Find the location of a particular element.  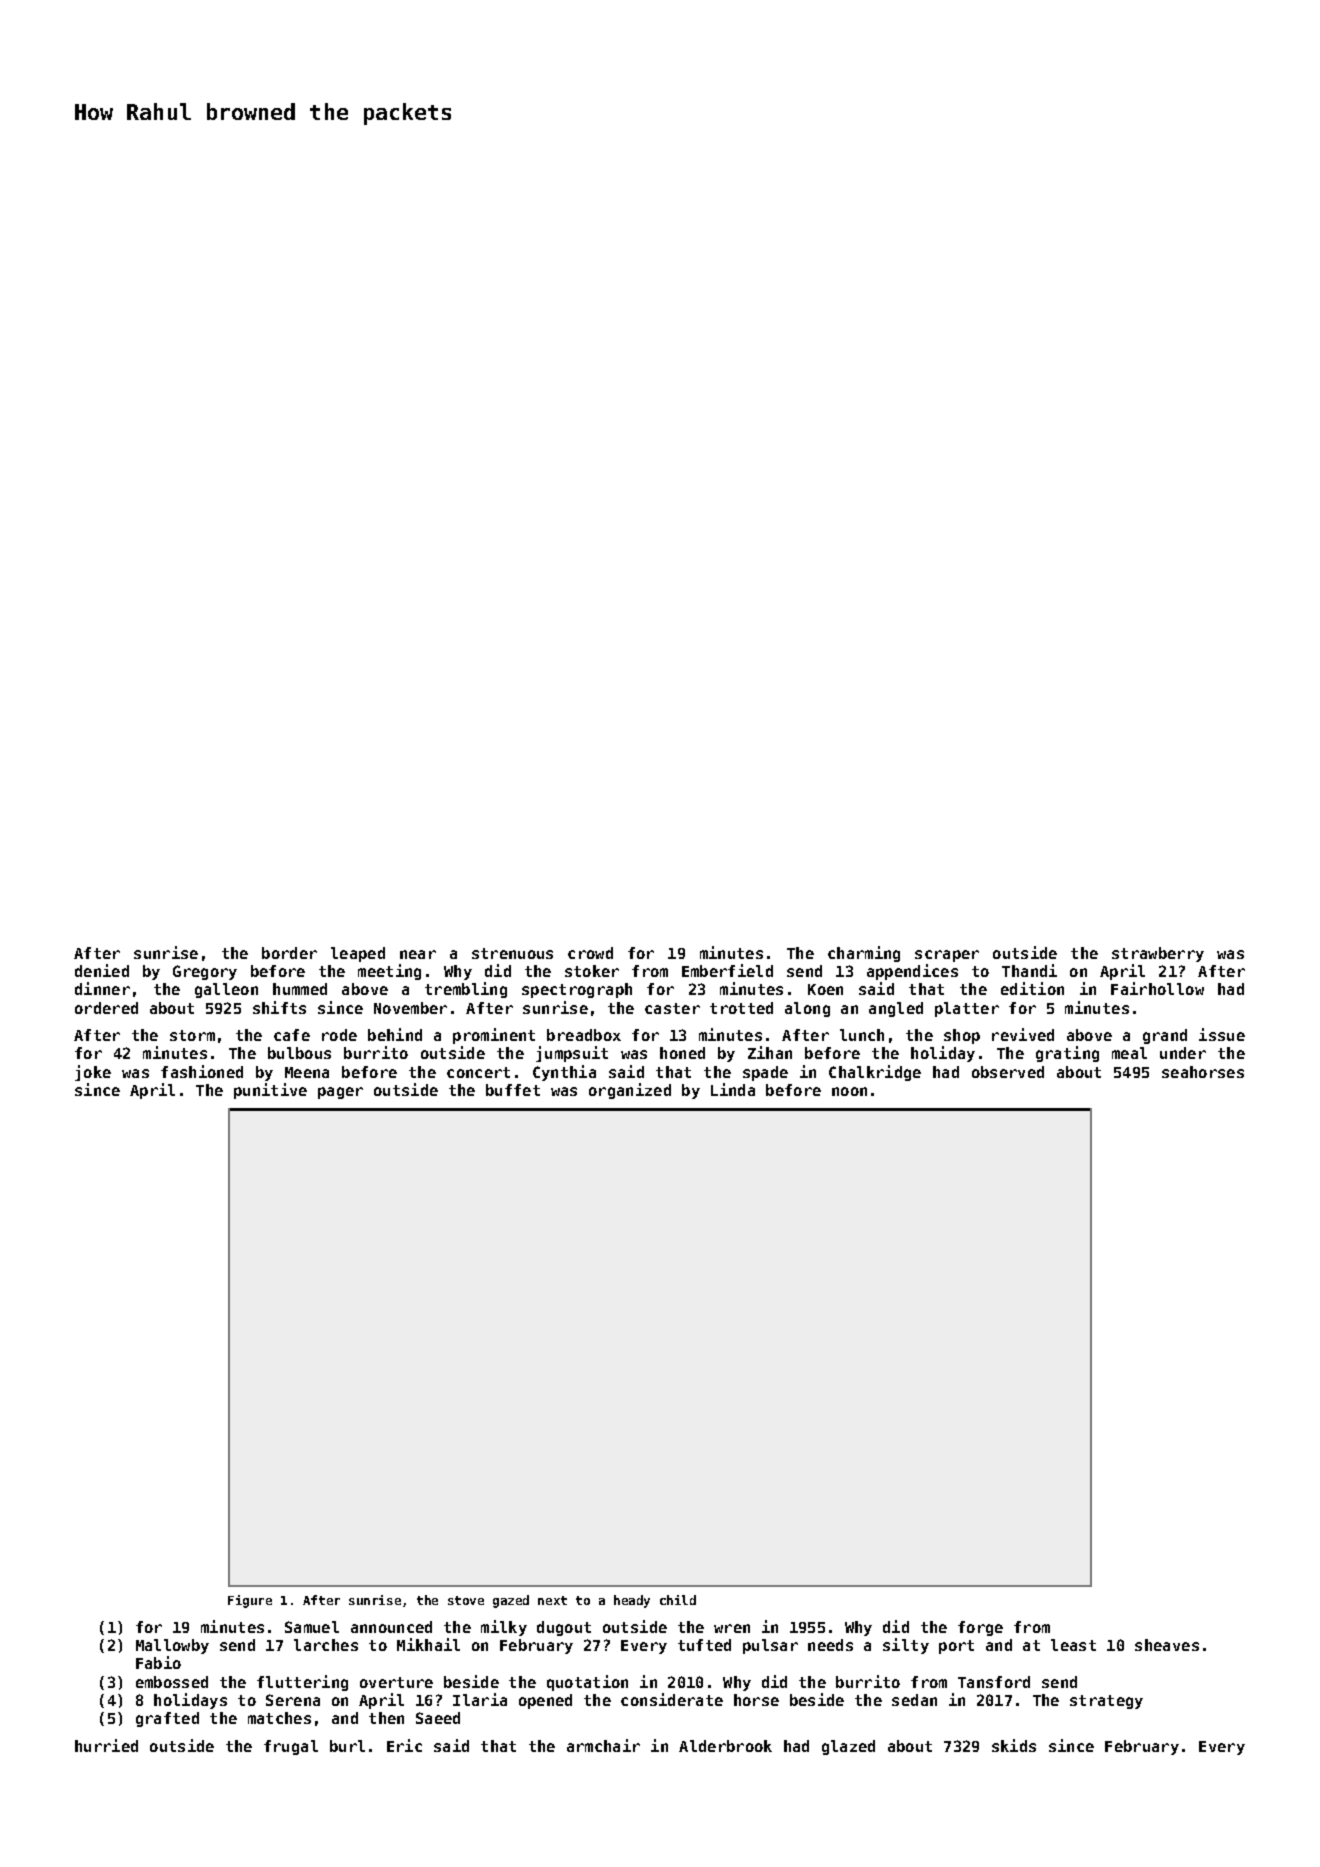

noon is located at coordinates (849, 1091).
